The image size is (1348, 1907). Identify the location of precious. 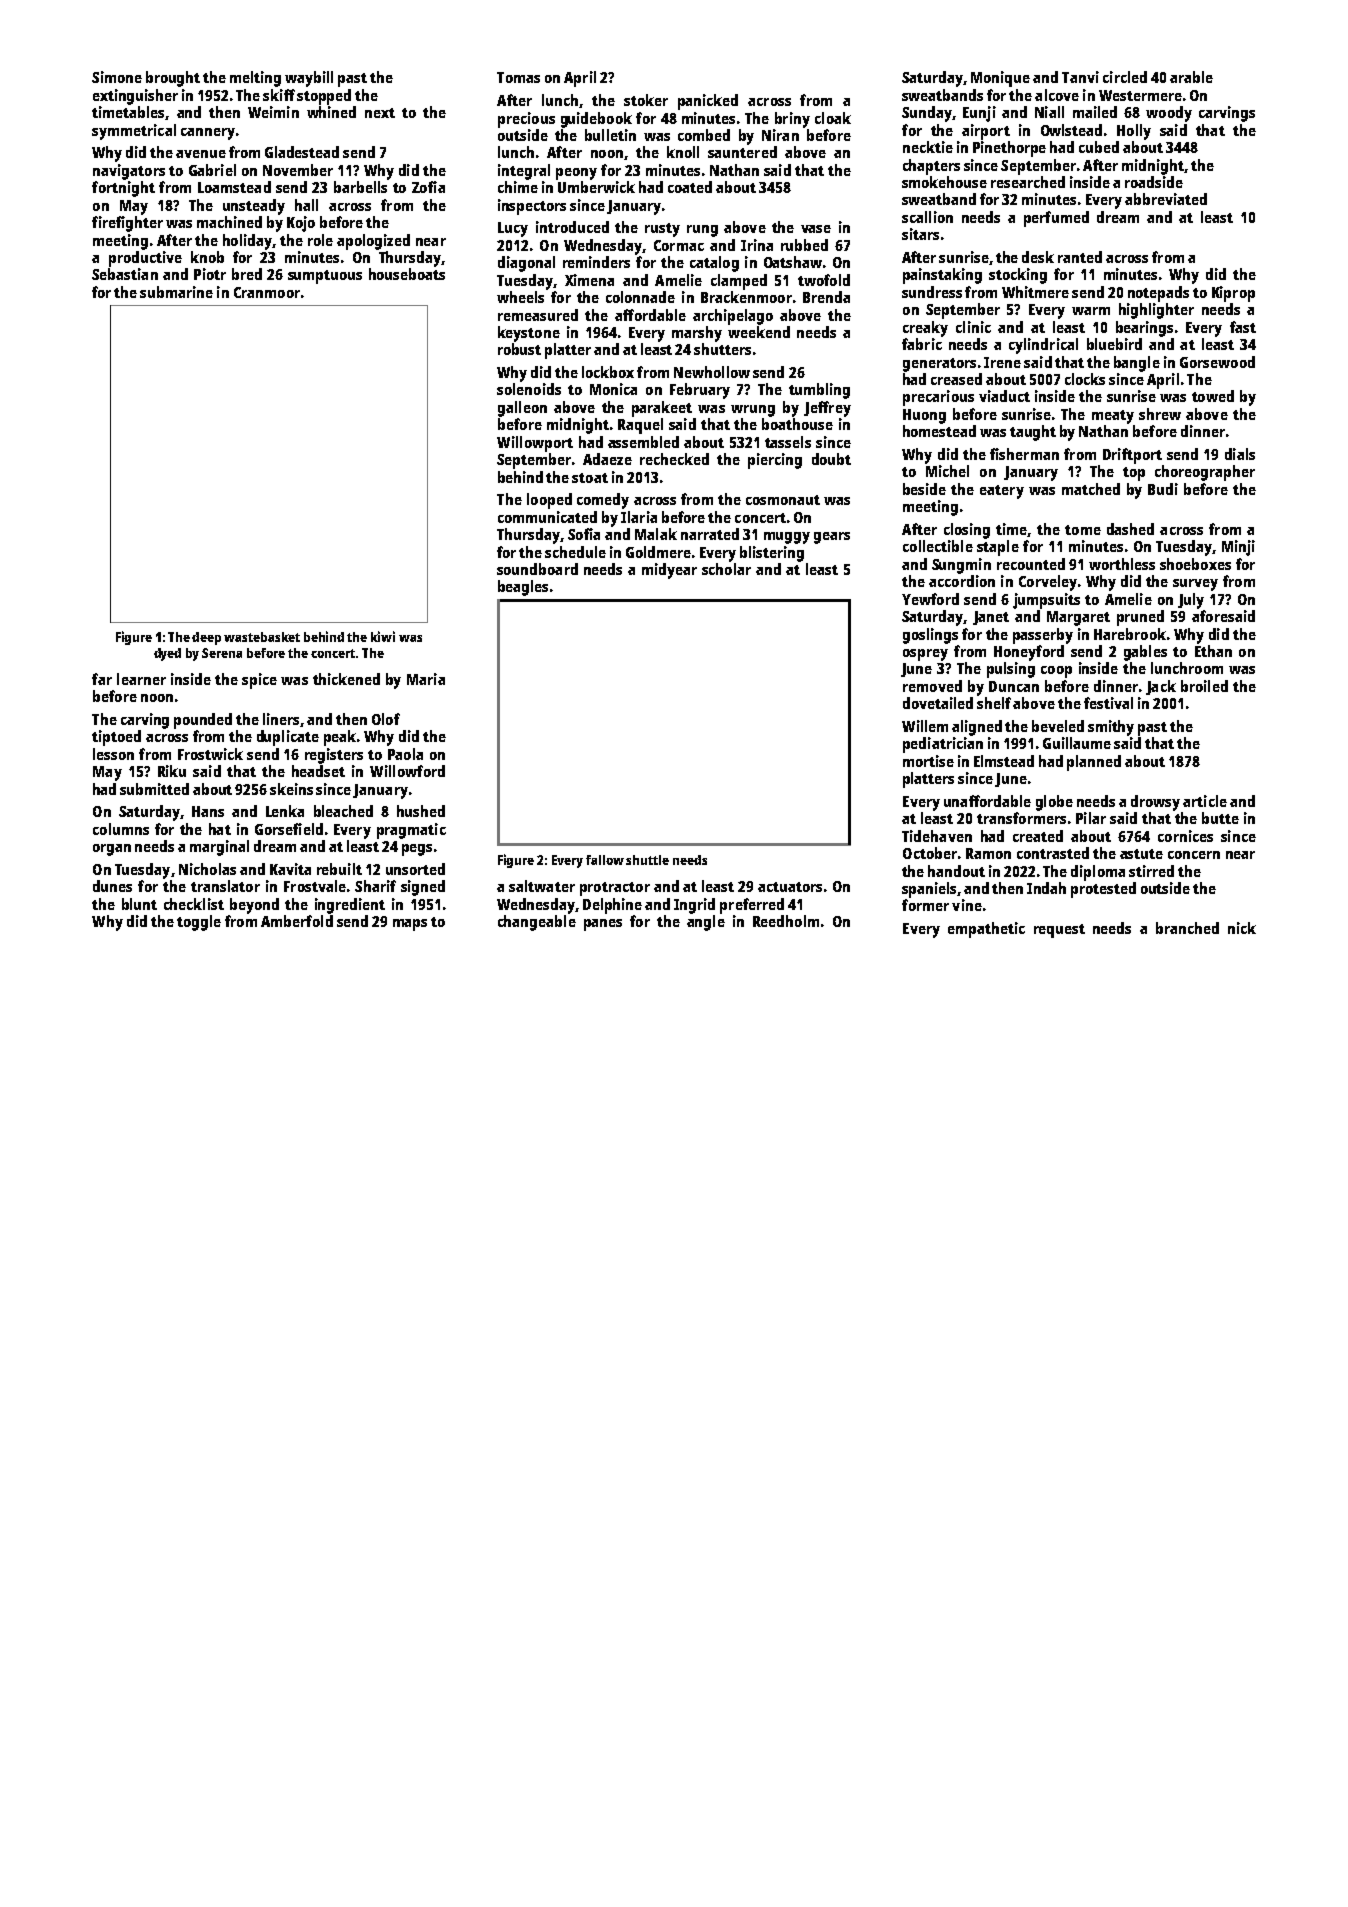
(526, 120).
